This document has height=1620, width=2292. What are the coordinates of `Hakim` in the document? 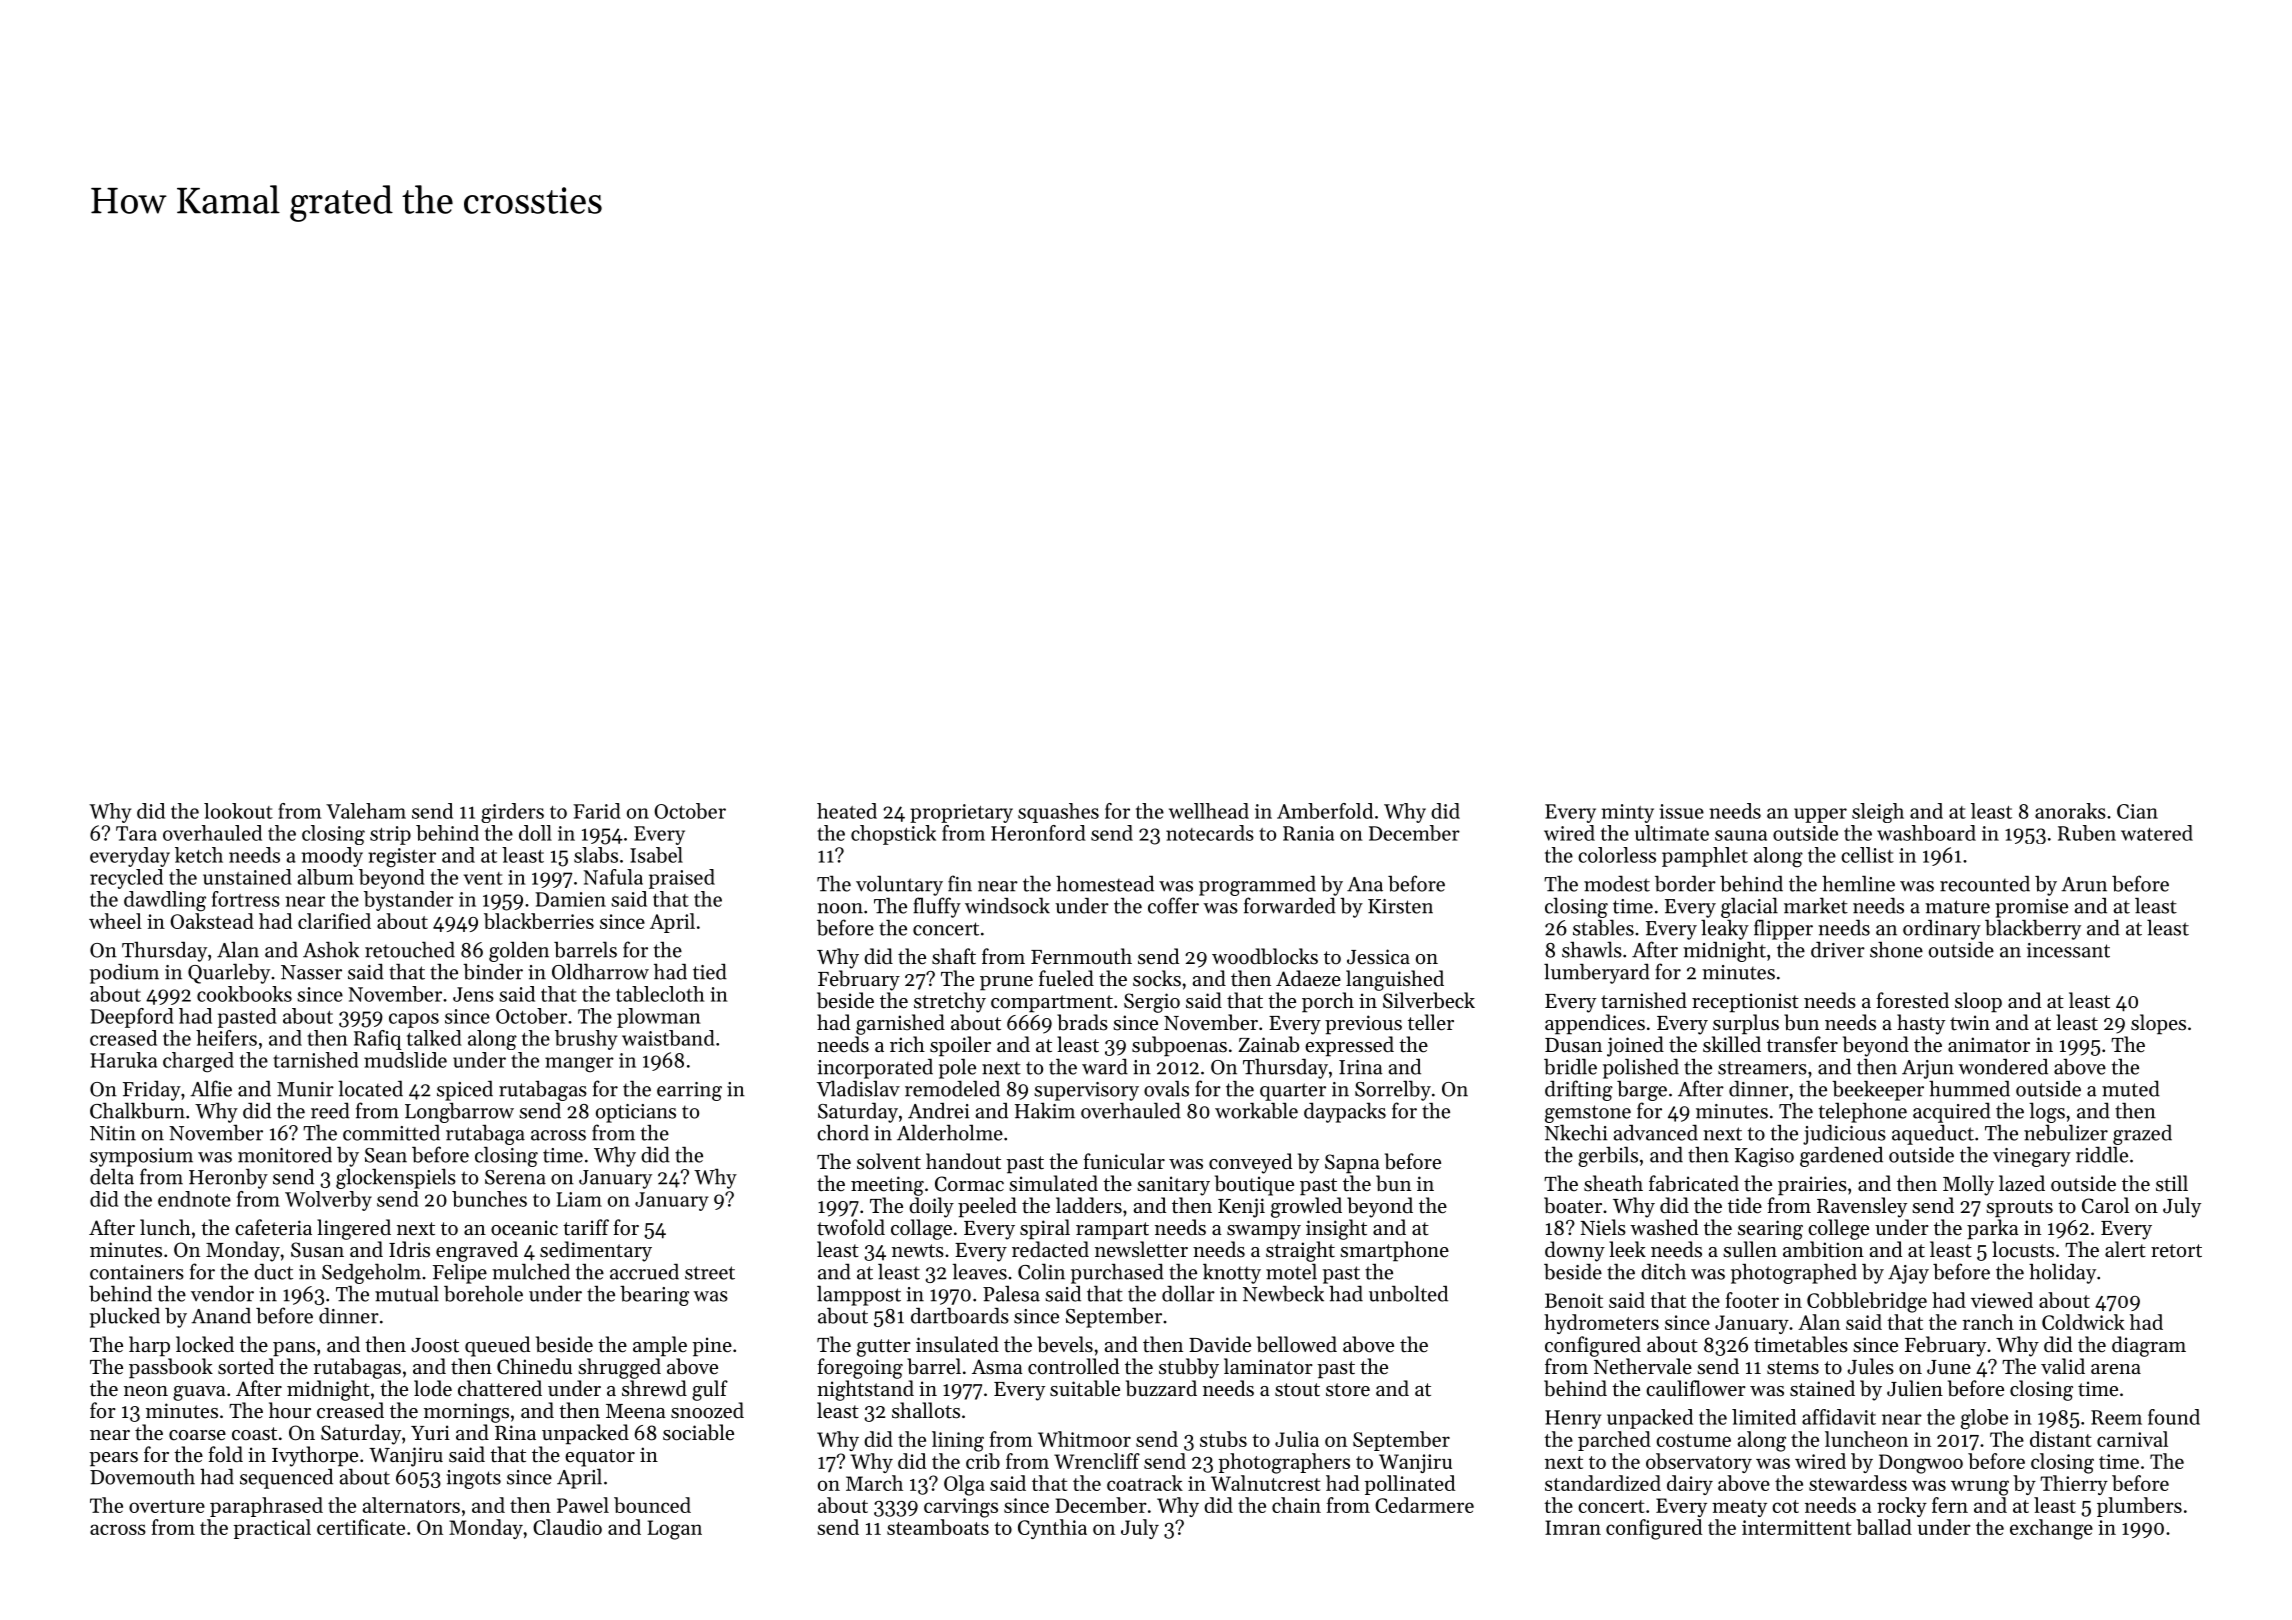 It's located at (1045, 1110).
